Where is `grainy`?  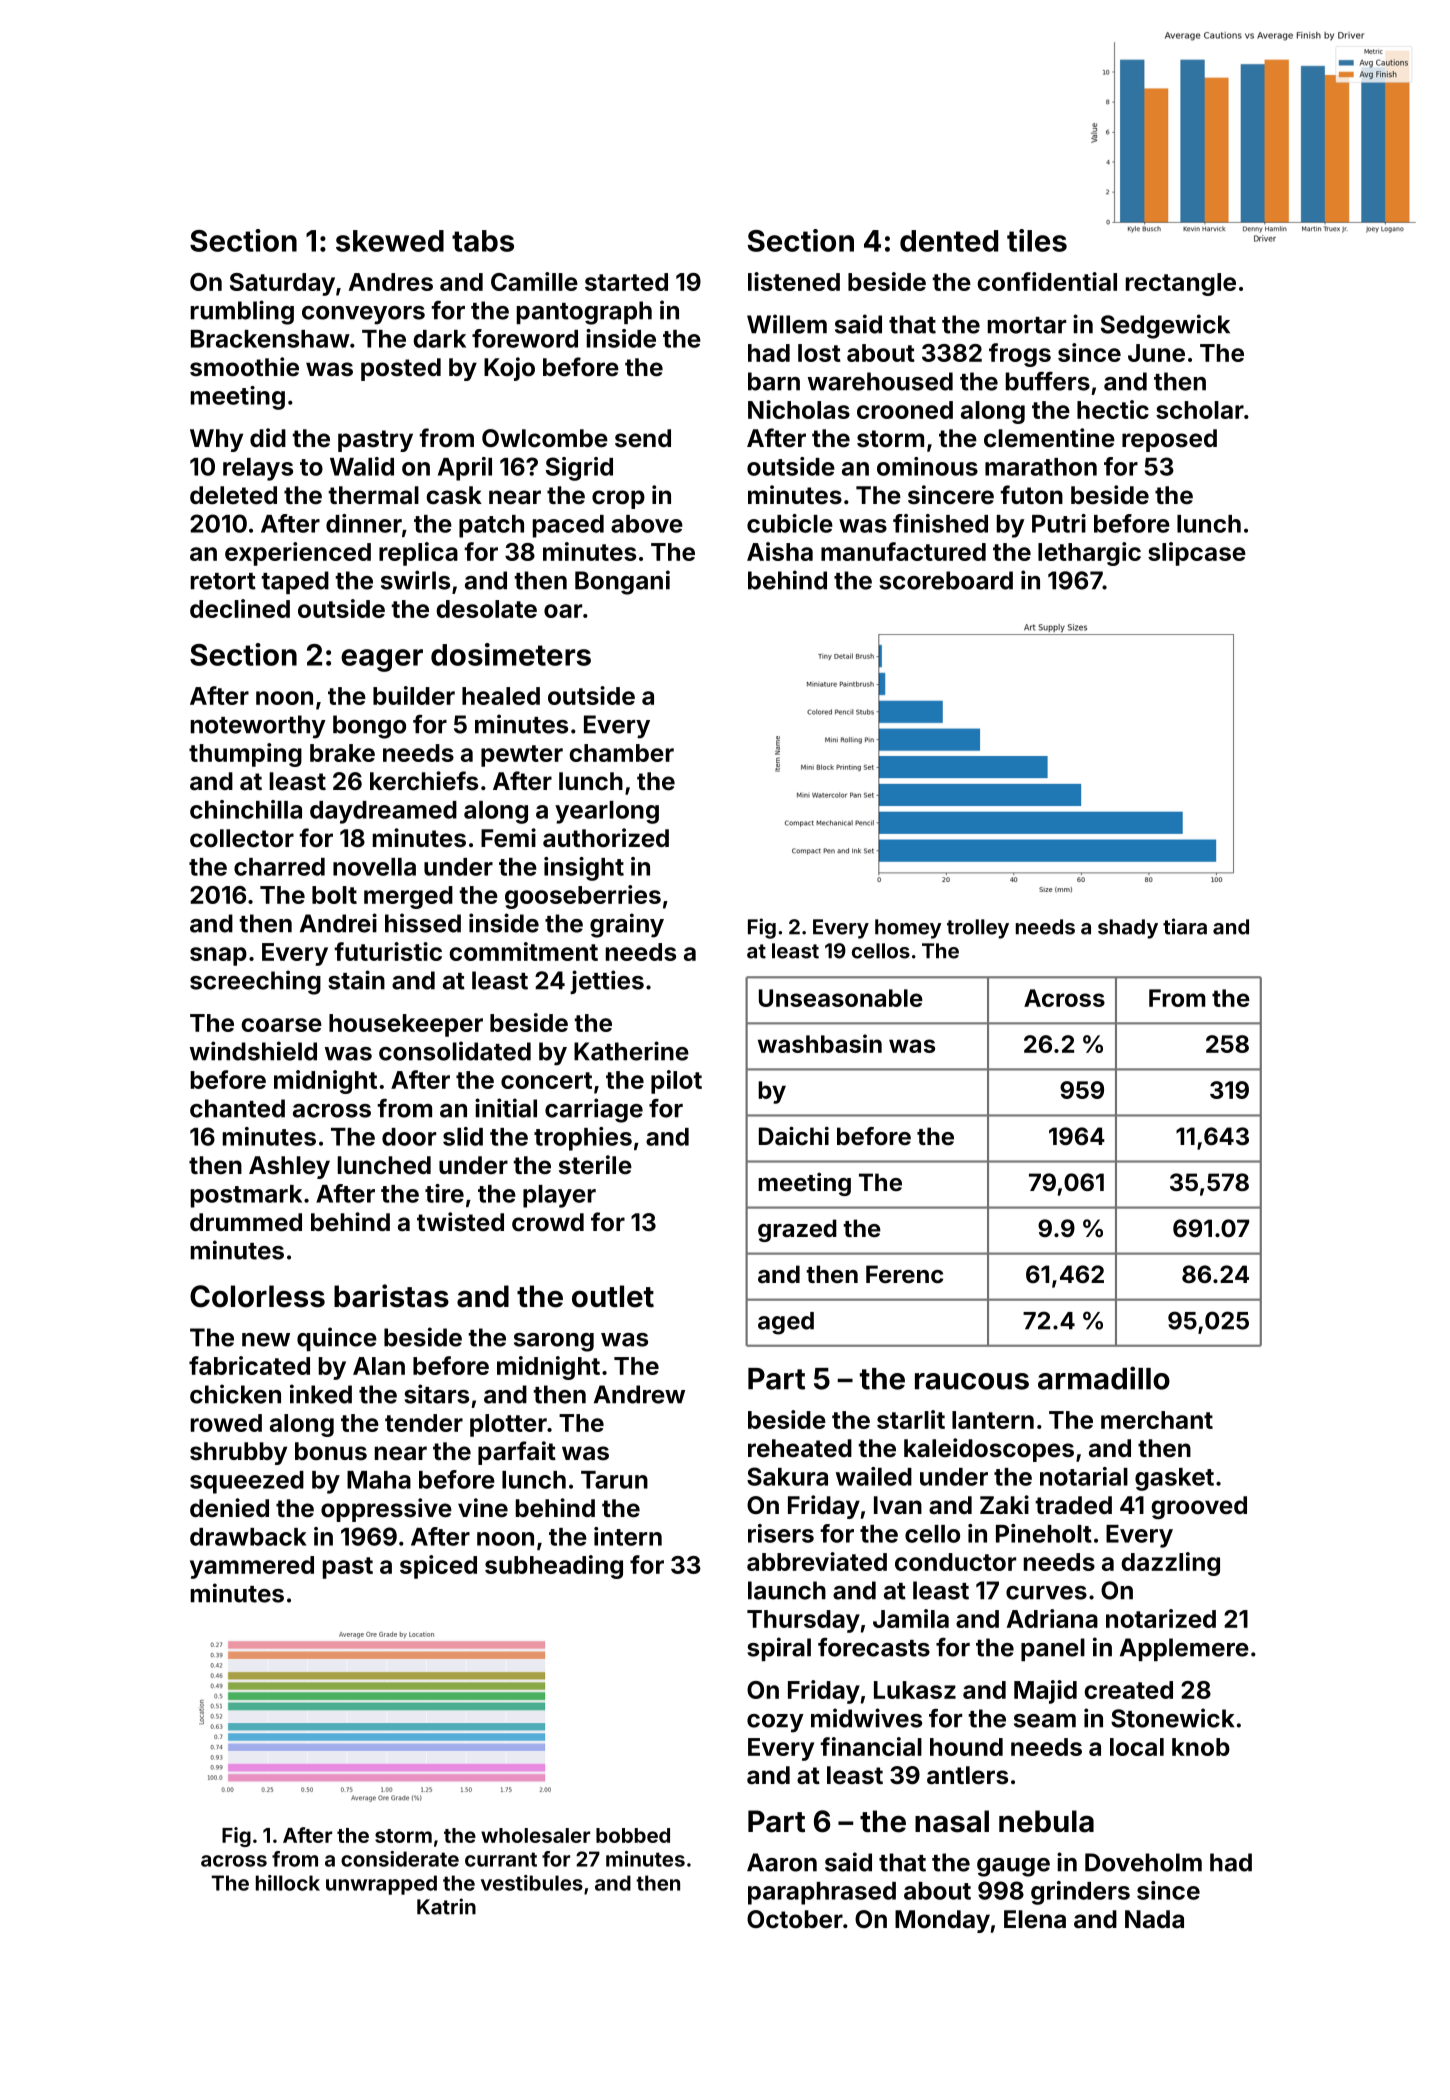 grainy is located at coordinates (627, 925).
